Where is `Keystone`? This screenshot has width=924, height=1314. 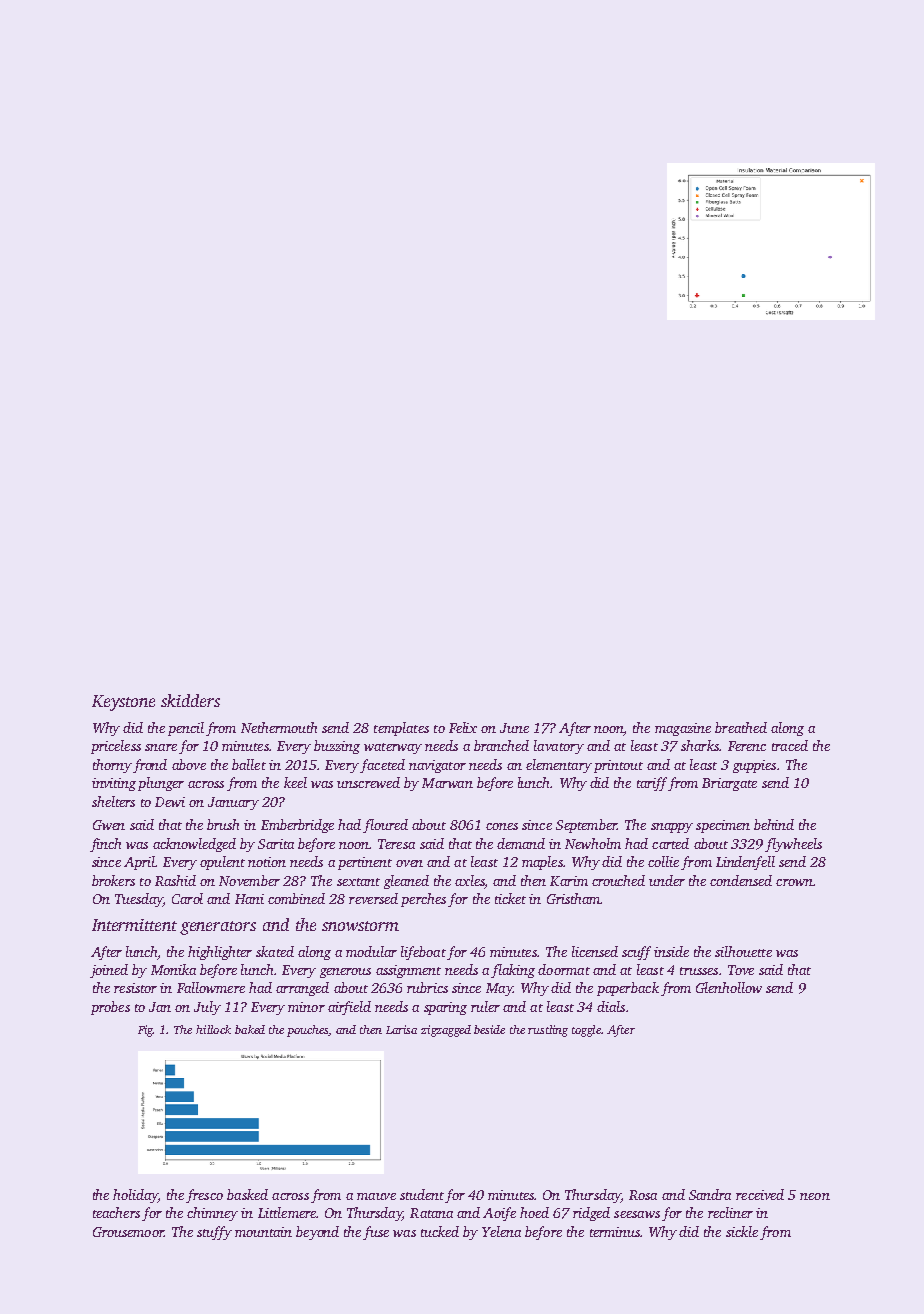 Keystone is located at coordinates (123, 703).
